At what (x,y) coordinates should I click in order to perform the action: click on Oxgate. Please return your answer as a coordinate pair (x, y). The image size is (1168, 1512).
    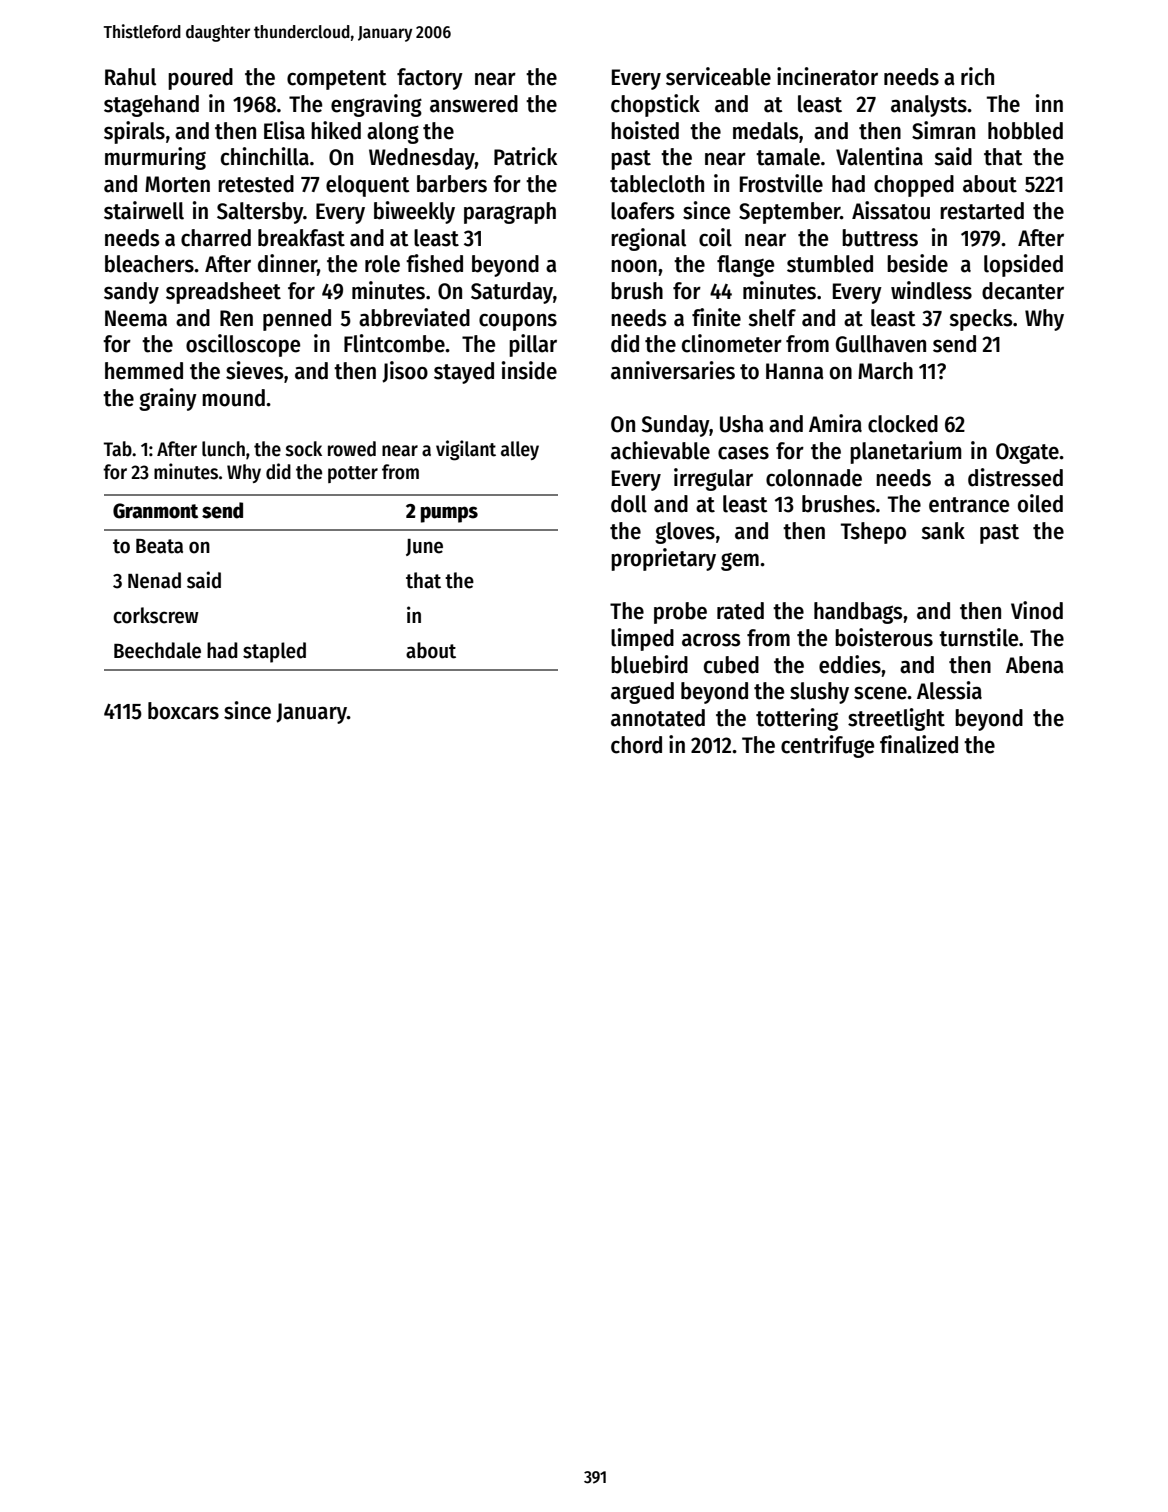
    Looking at the image, I should click on (1027, 453).
